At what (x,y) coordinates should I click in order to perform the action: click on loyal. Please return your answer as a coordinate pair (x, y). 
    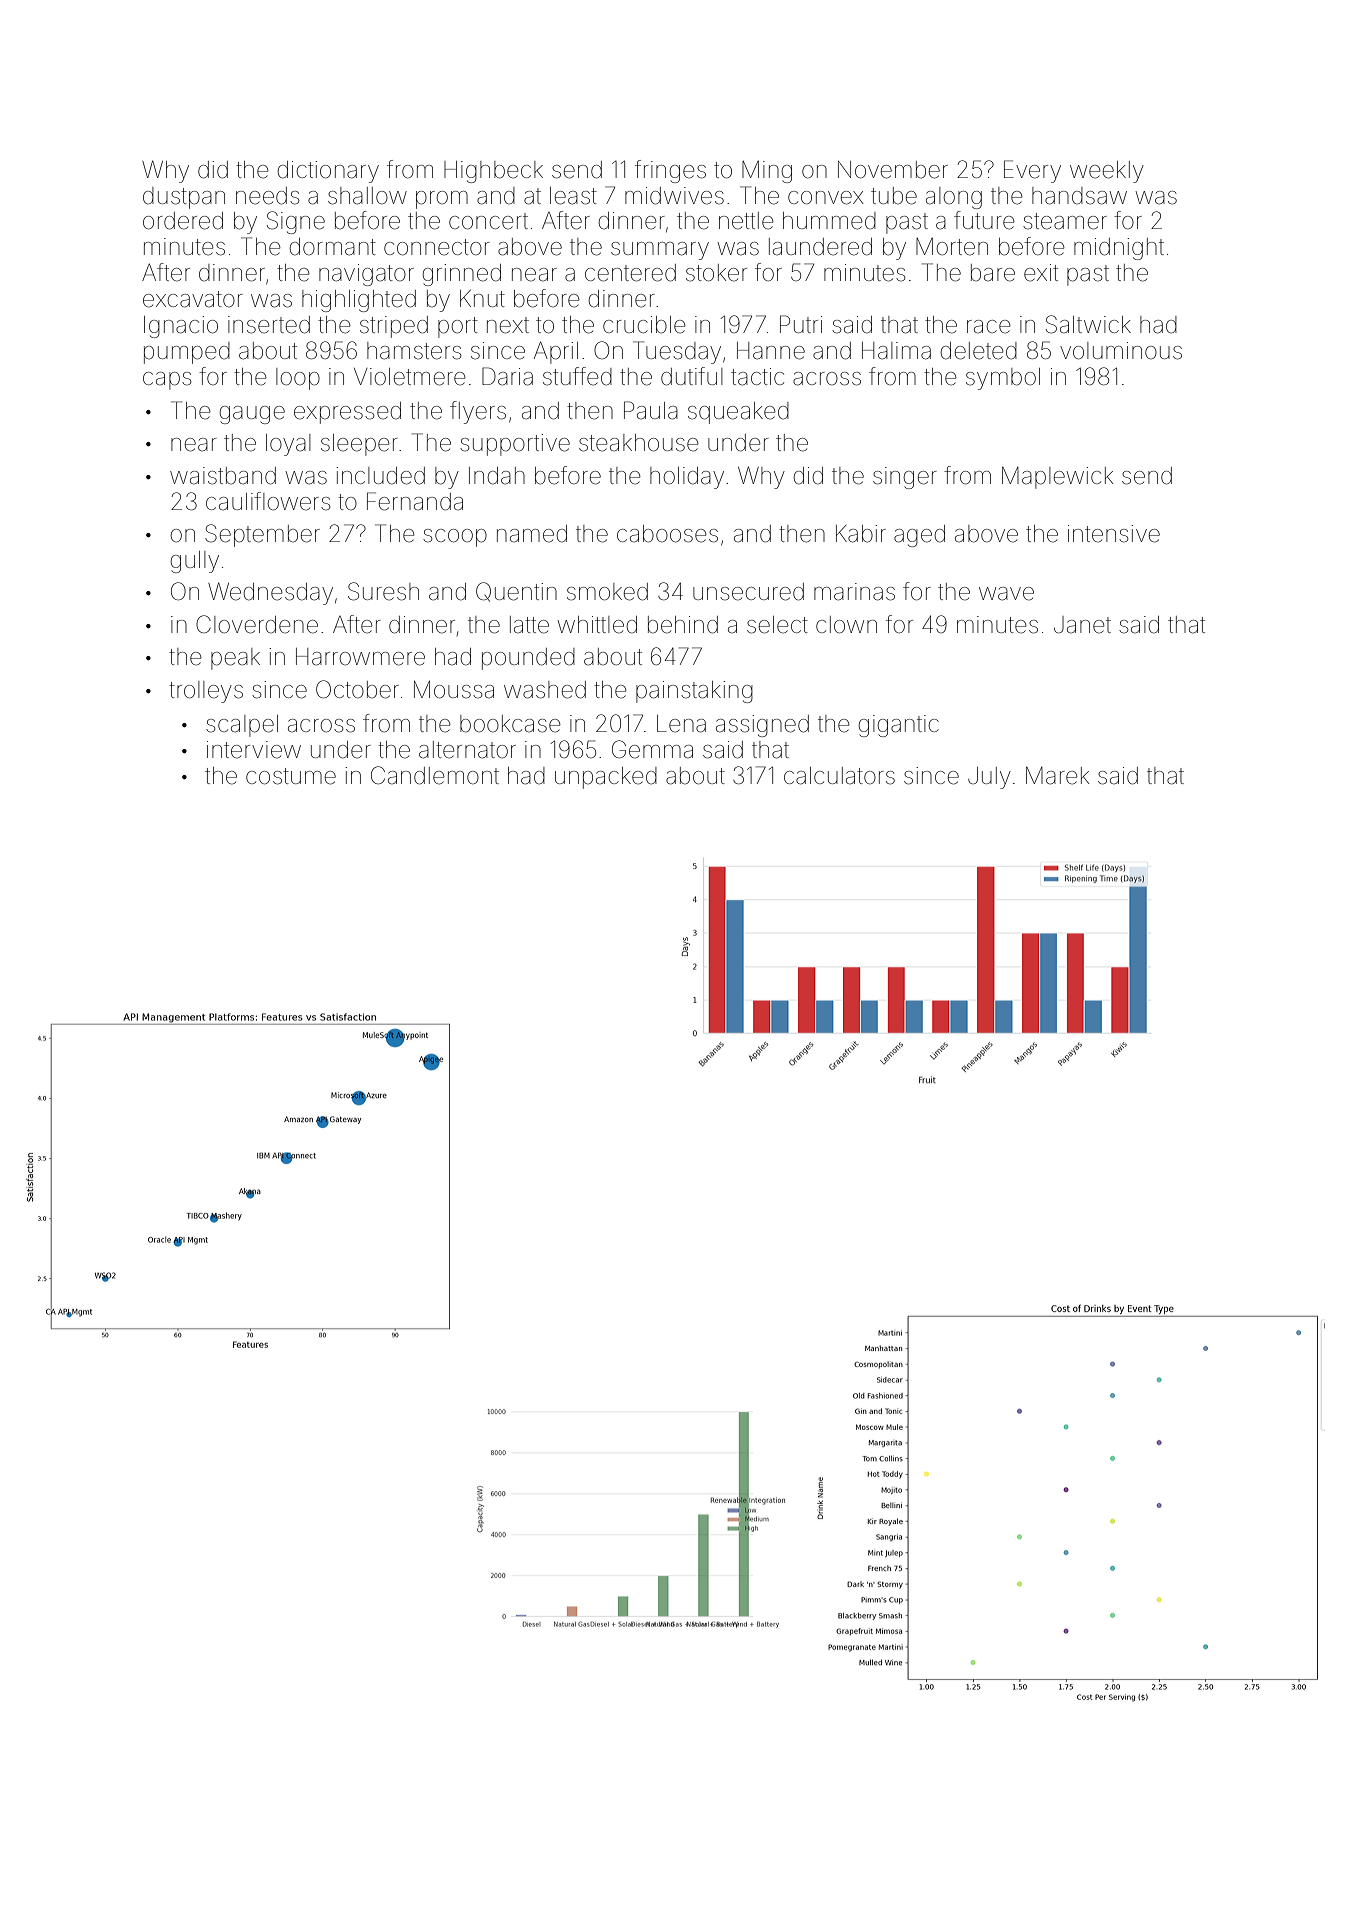
    Looking at the image, I should click on (288, 445).
